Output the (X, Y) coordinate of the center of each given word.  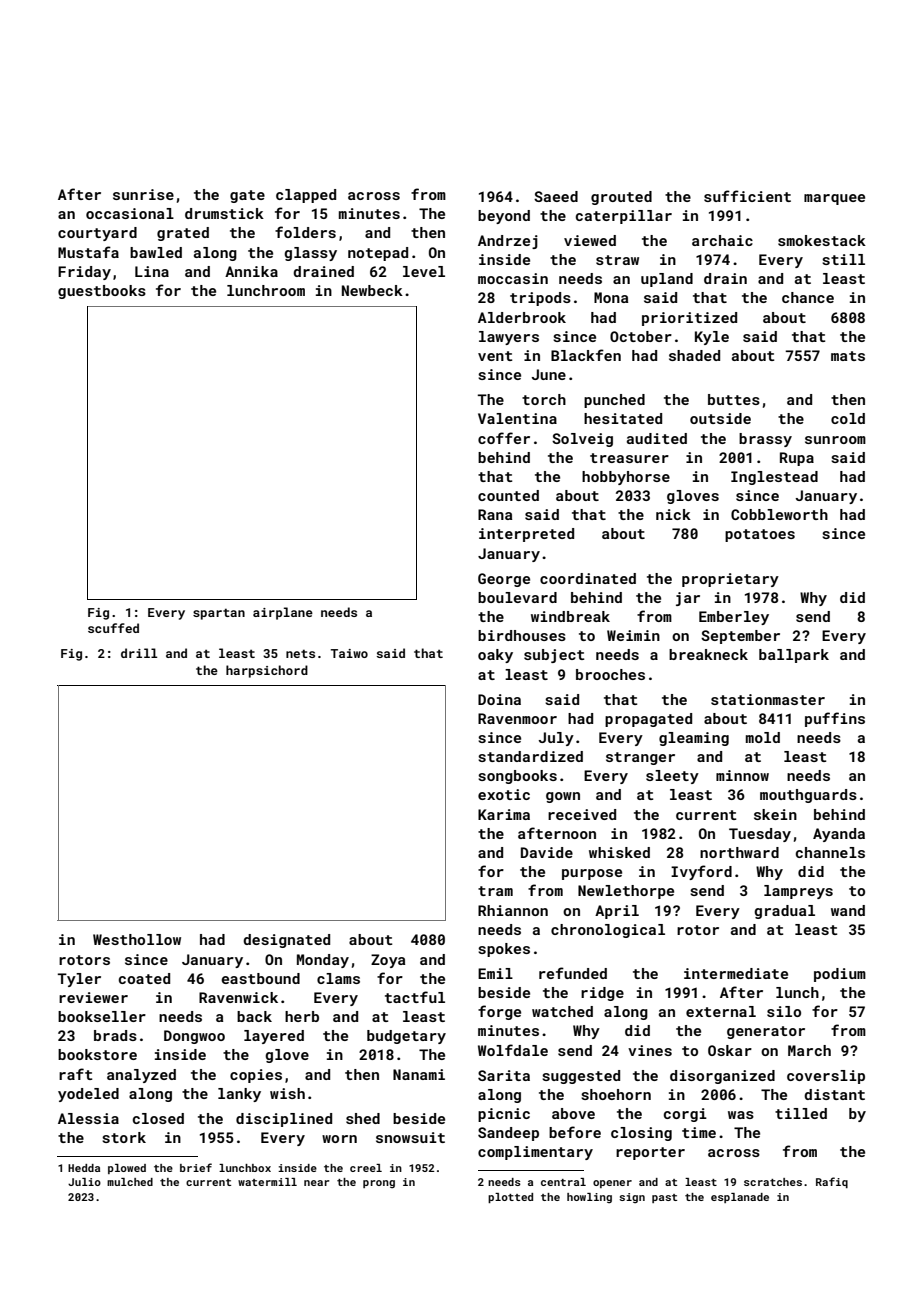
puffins (835, 719)
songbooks (517, 777)
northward (739, 852)
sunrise (143, 194)
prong (379, 1184)
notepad (378, 254)
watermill (267, 1182)
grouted (621, 198)
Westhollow (137, 939)
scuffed (113, 628)
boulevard (517, 597)
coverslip (826, 1077)
